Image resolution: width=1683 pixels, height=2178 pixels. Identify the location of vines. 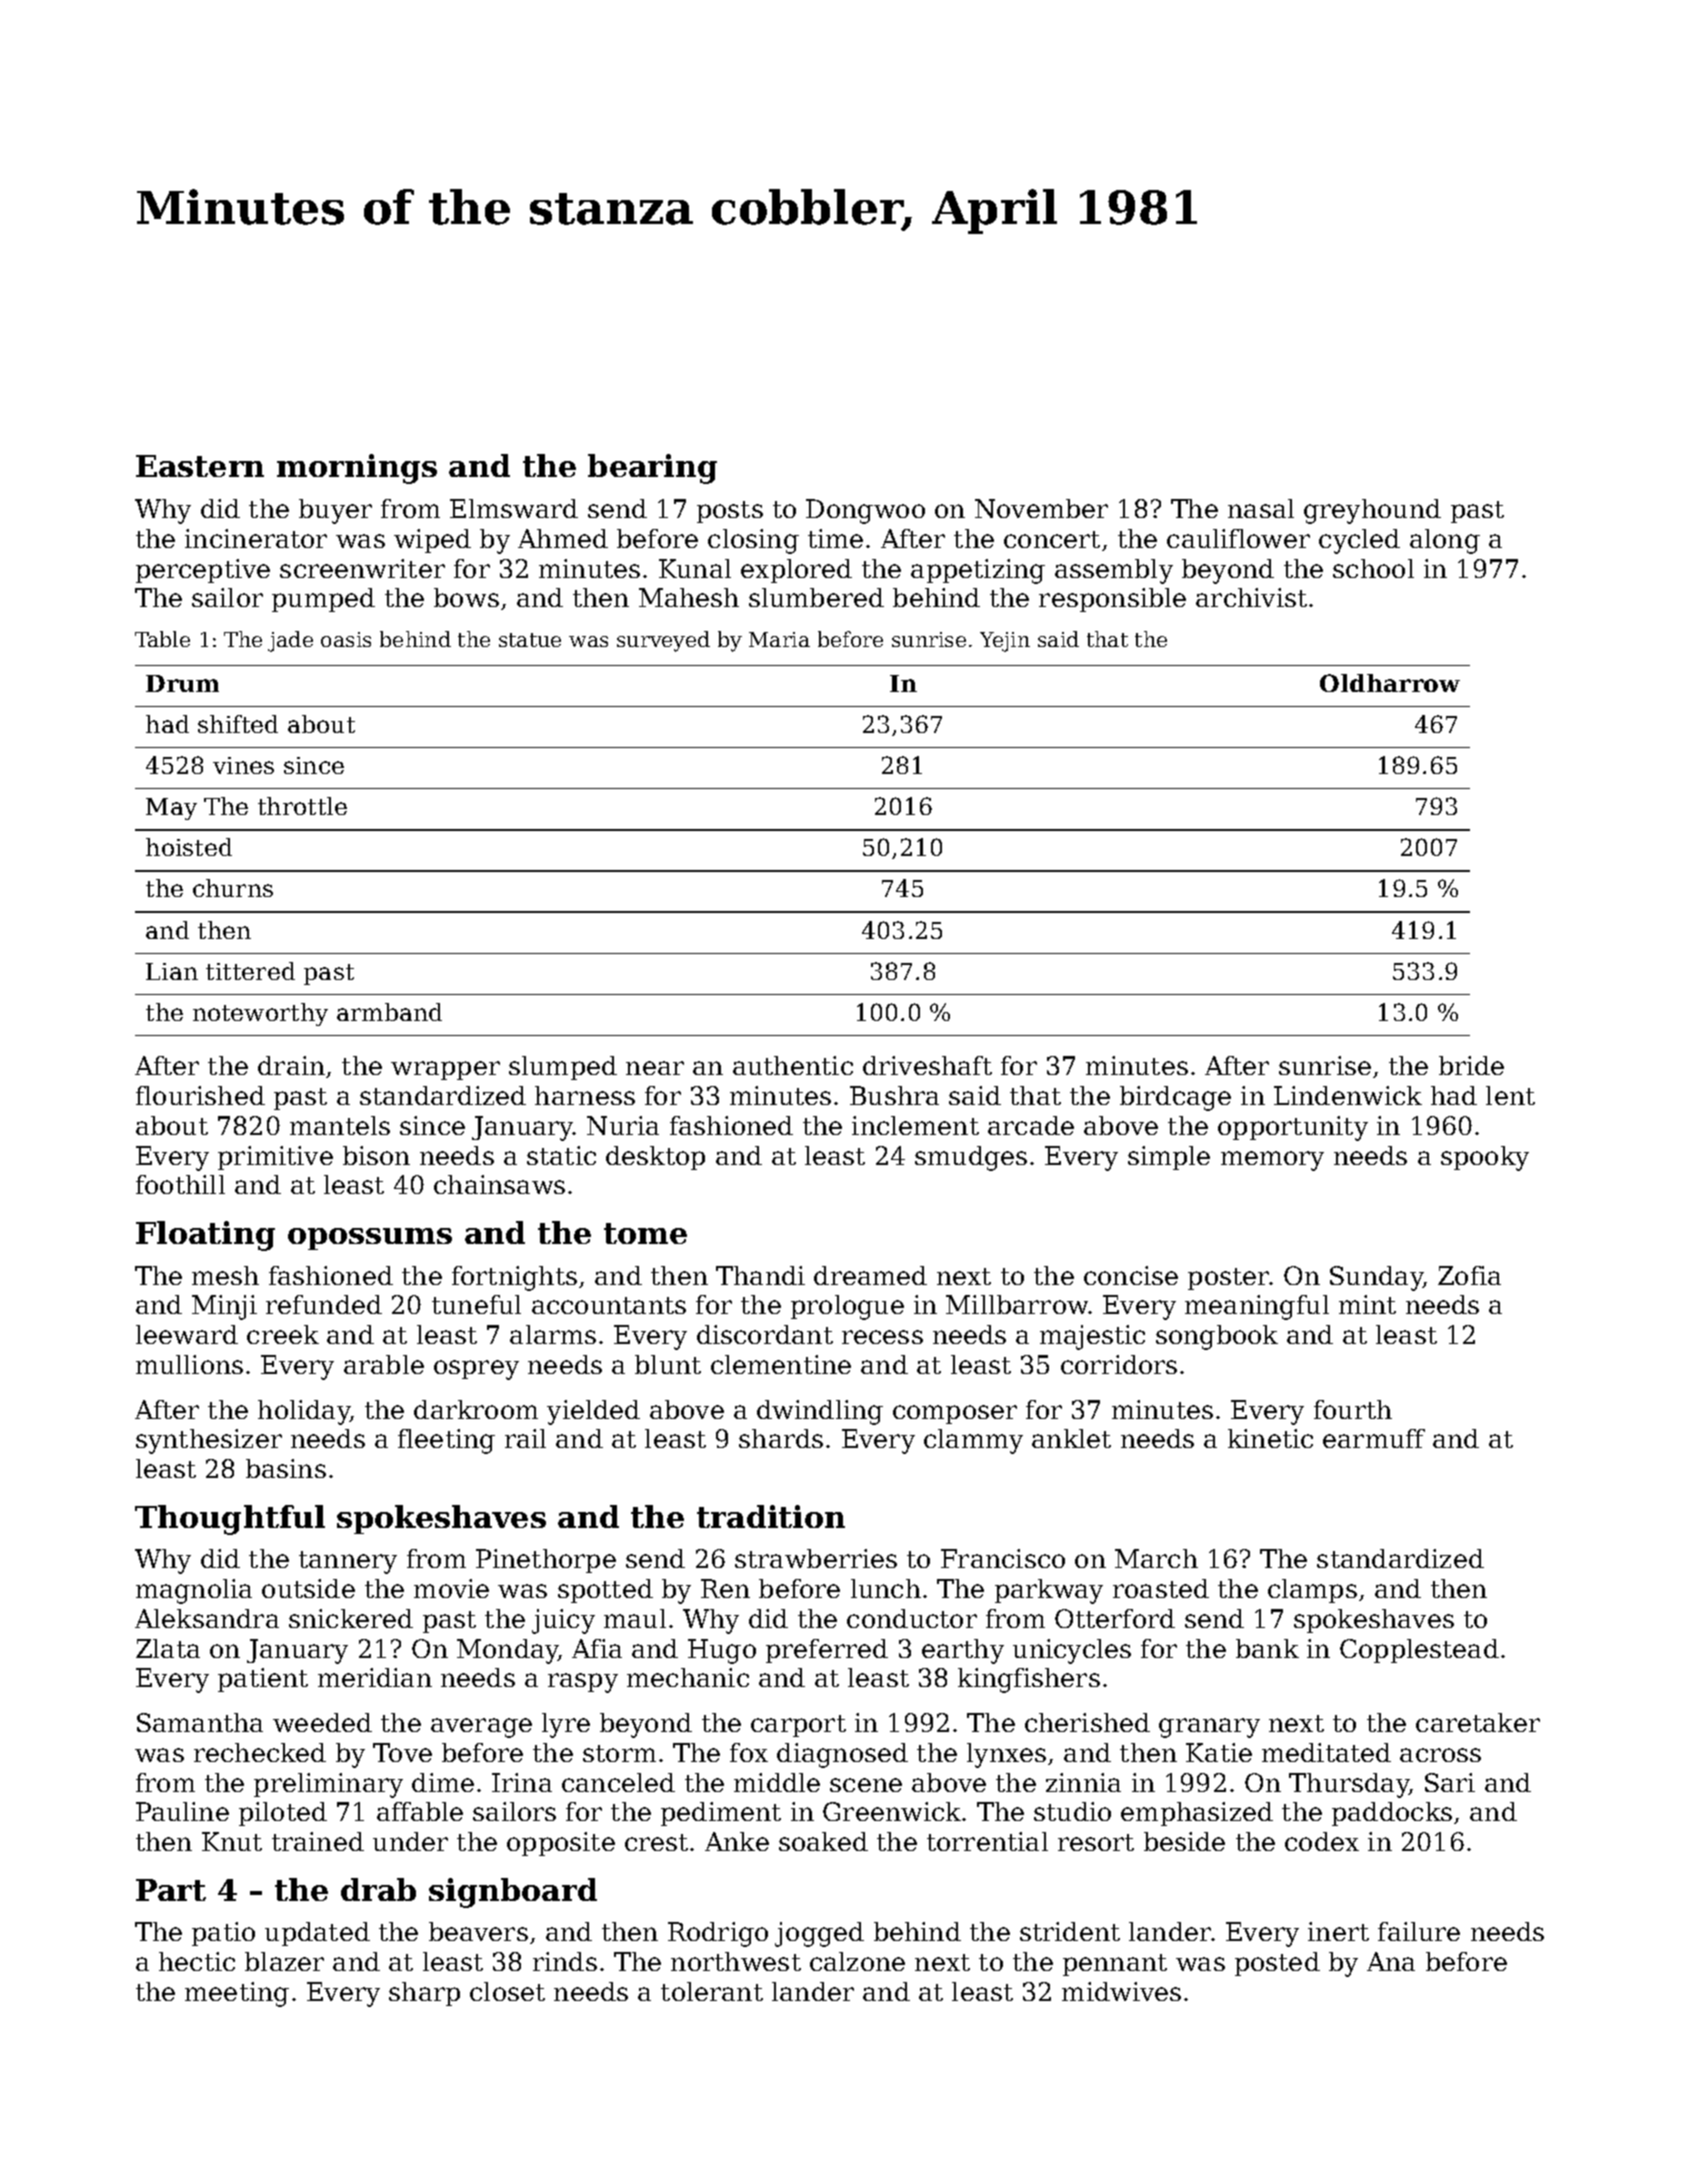
(243, 765).
